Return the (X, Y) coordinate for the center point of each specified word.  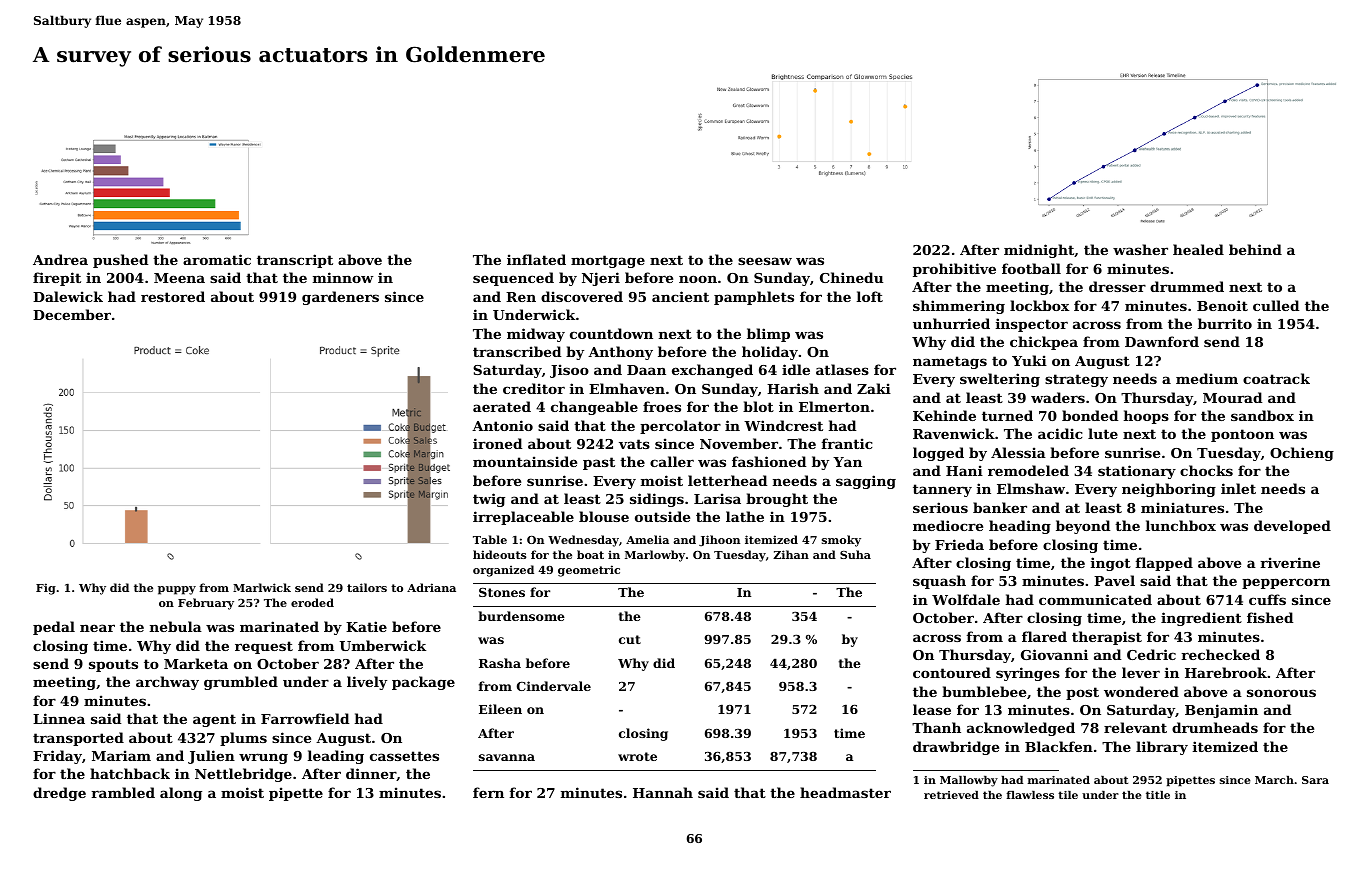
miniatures (1182, 507)
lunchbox (1181, 525)
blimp (768, 335)
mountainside (525, 461)
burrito (1225, 323)
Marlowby (655, 556)
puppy (177, 590)
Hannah (663, 792)
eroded (312, 602)
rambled (123, 792)
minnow (343, 277)
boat (590, 554)
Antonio (502, 425)
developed (1292, 527)
